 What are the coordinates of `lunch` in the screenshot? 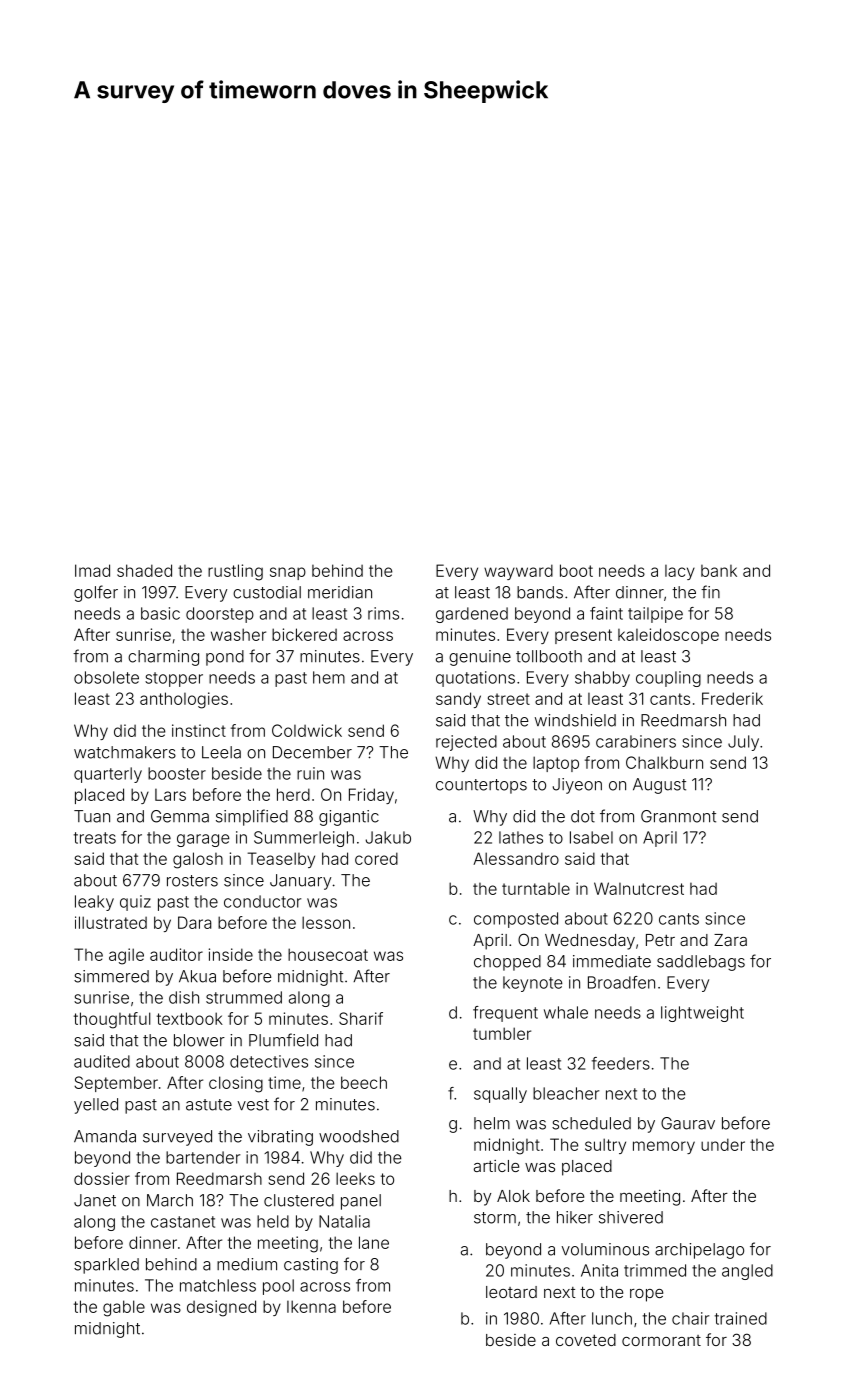 It's located at (612, 1318).
